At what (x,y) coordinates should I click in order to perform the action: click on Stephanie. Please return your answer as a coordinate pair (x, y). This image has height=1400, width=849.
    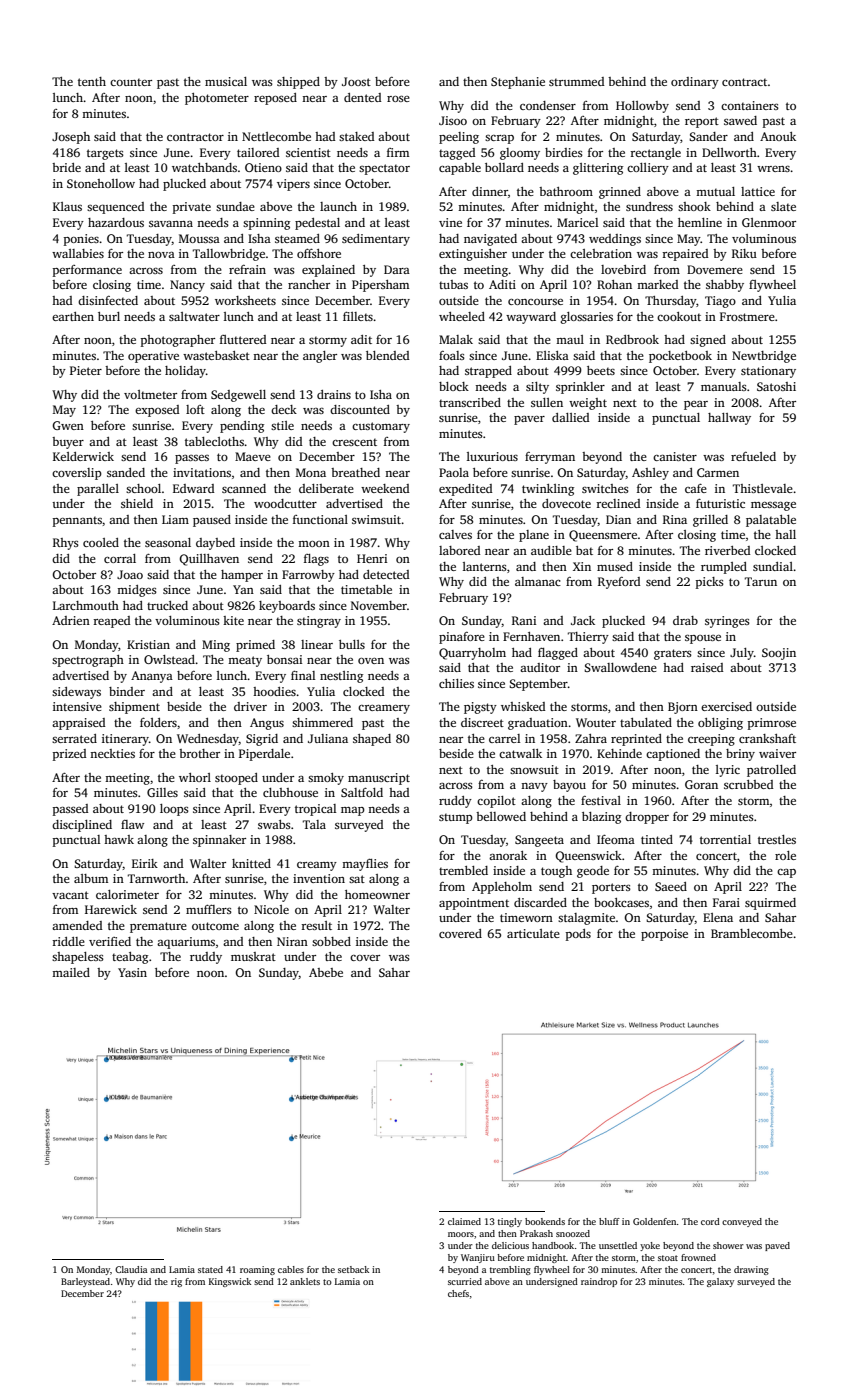
    Looking at the image, I should click on (518, 83).
